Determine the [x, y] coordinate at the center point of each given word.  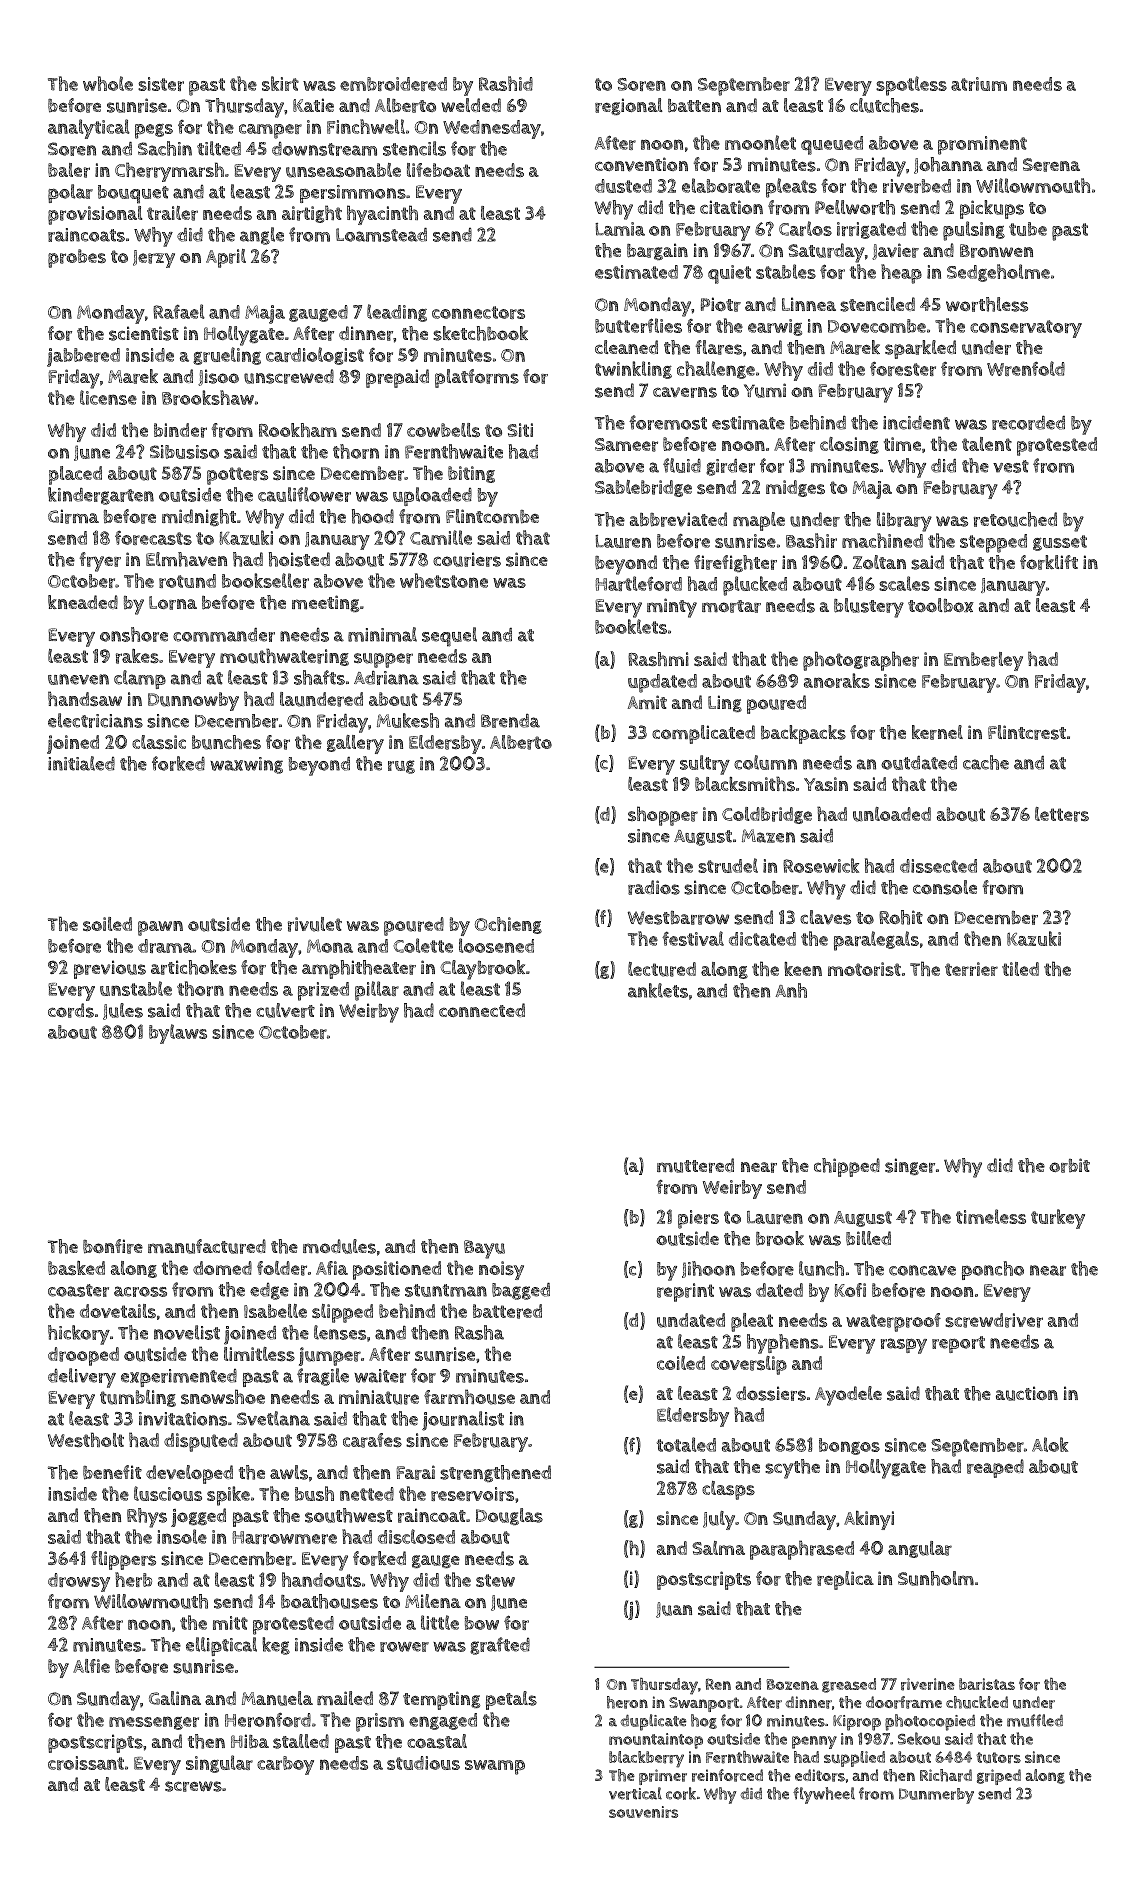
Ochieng [508, 925]
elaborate [721, 185]
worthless [987, 304]
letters [1062, 814]
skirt [280, 83]
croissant [86, 1763]
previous [110, 969]
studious [423, 1763]
